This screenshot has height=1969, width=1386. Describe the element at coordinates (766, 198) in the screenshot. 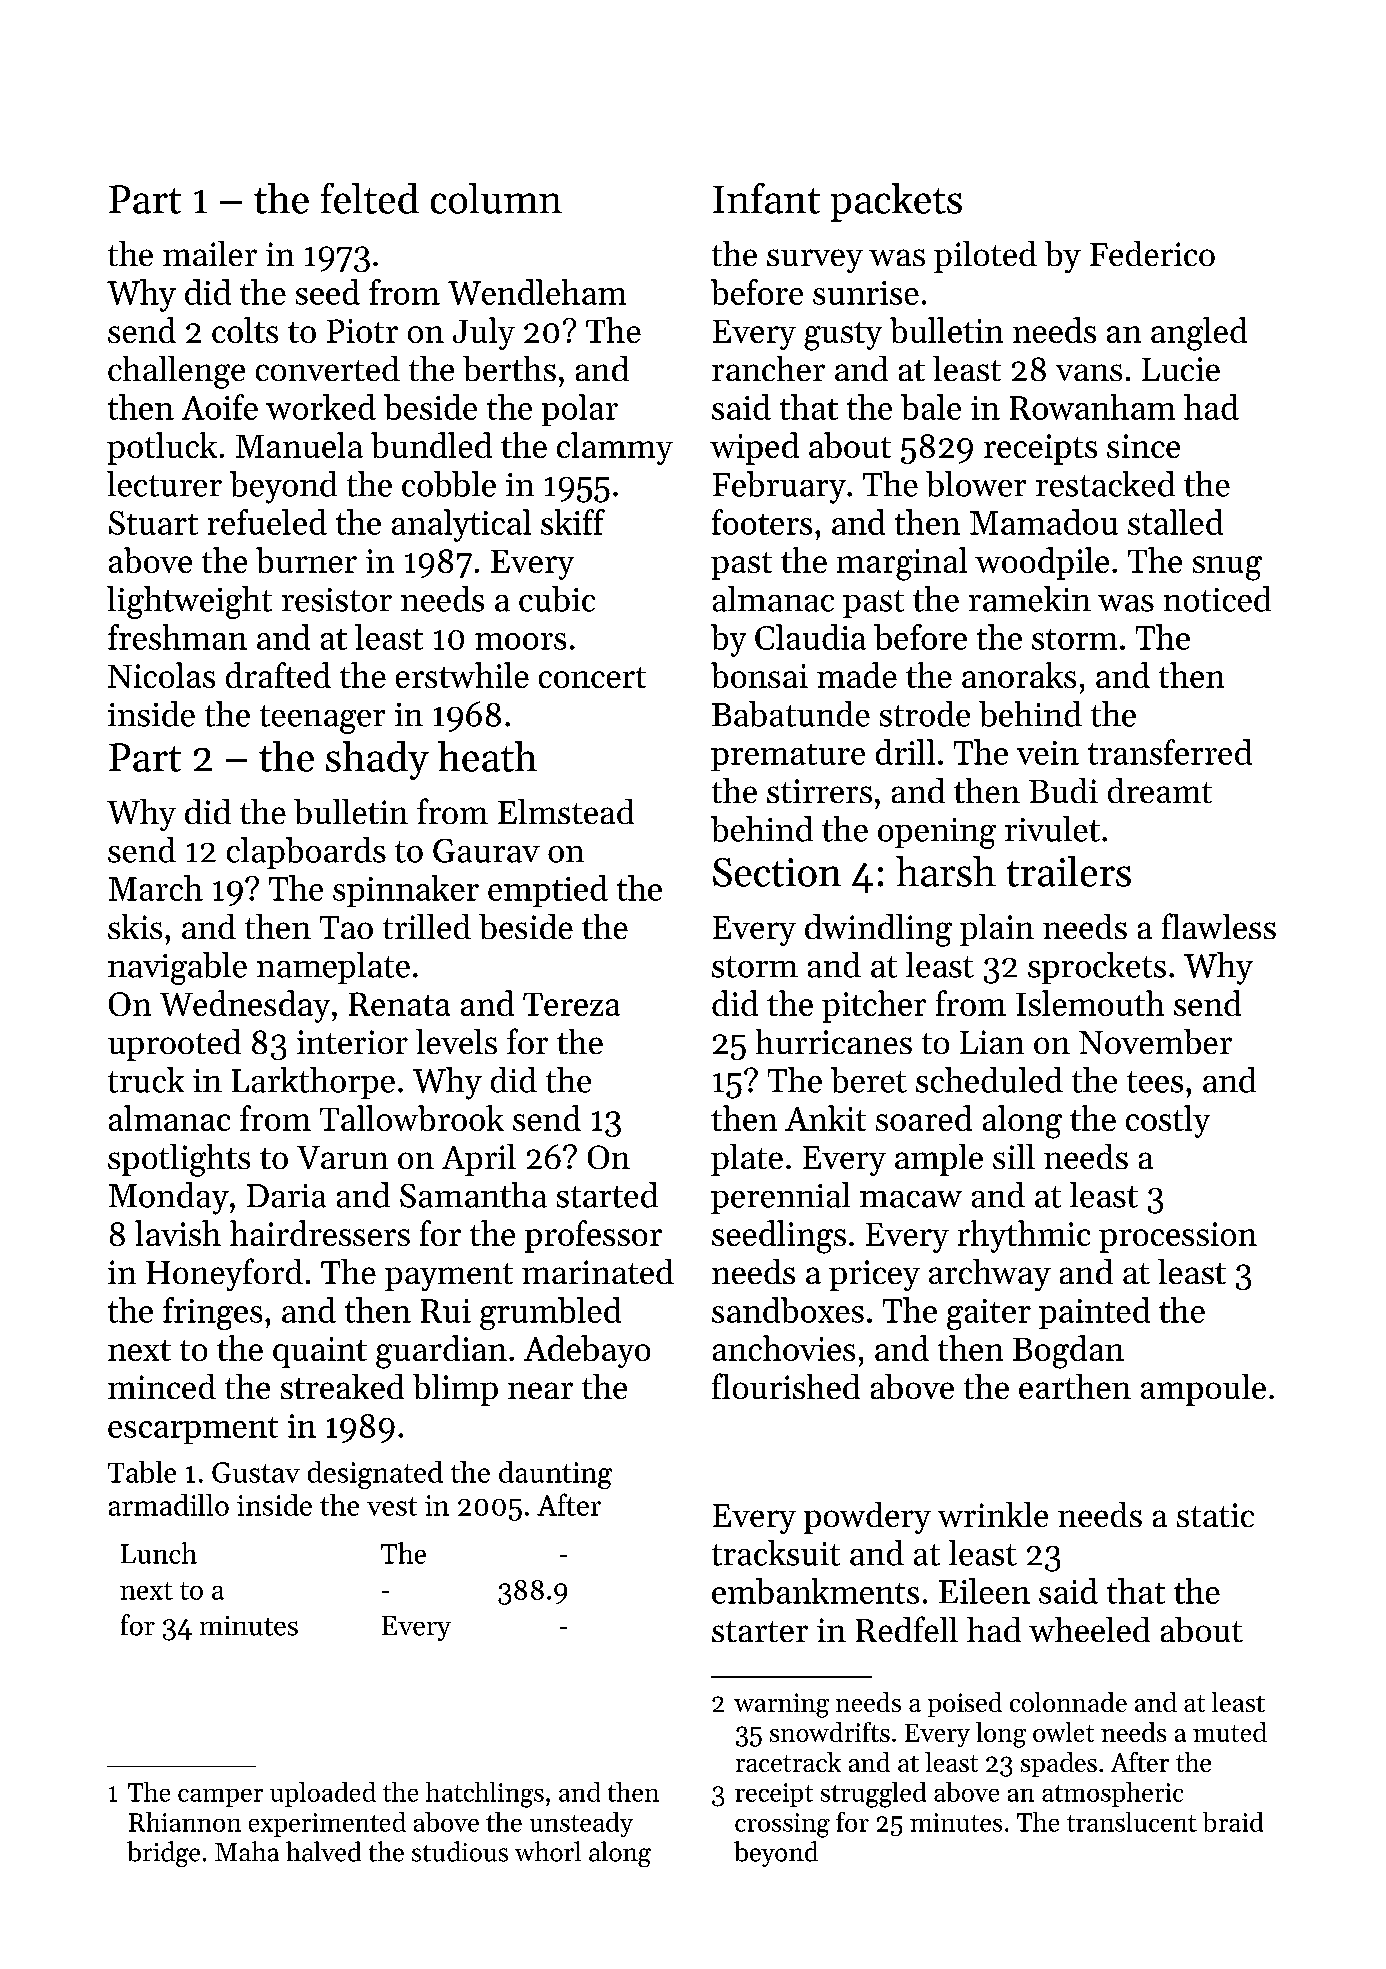

I see `Infant` at that location.
